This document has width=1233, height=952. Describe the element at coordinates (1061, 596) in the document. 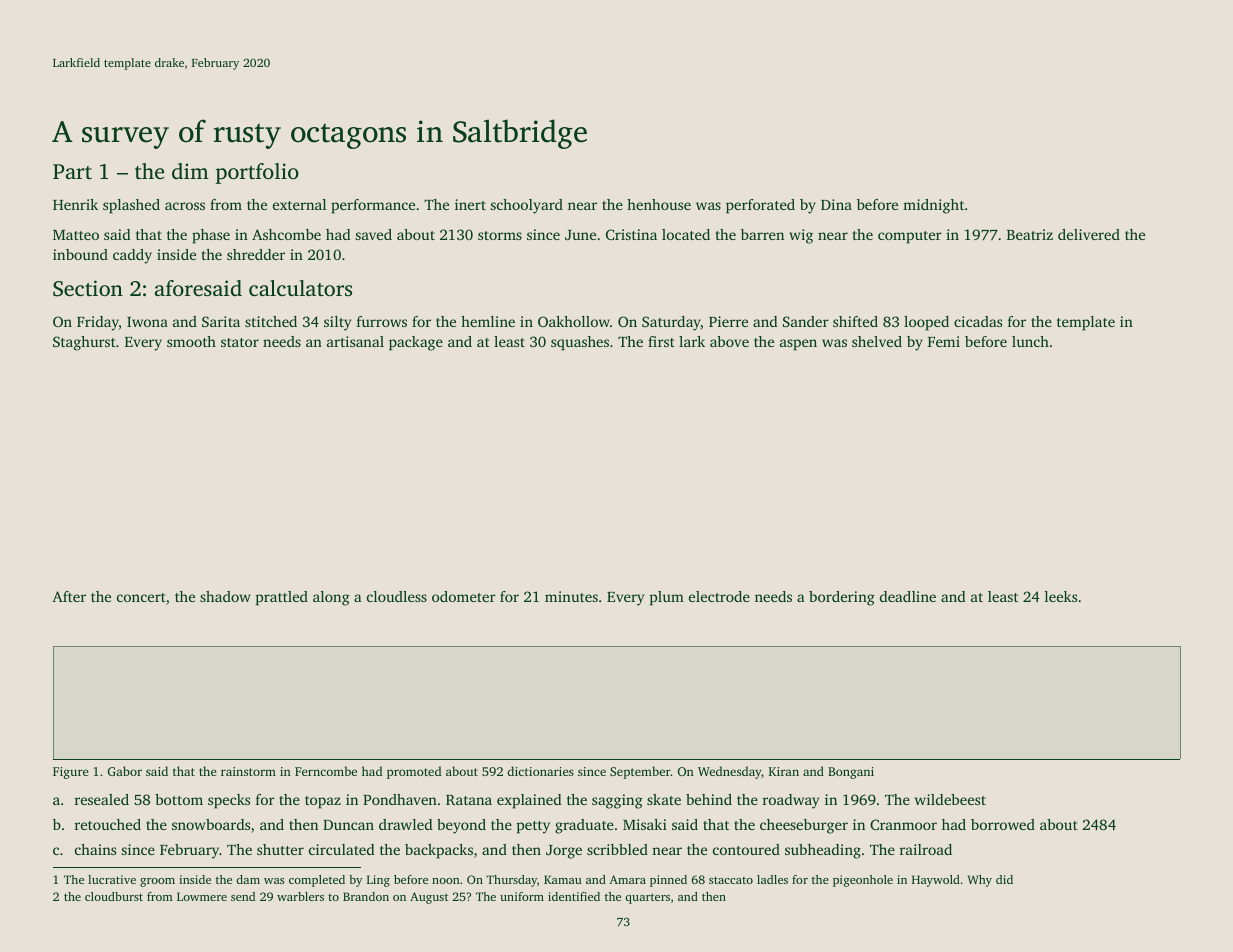

I see `leeks` at that location.
